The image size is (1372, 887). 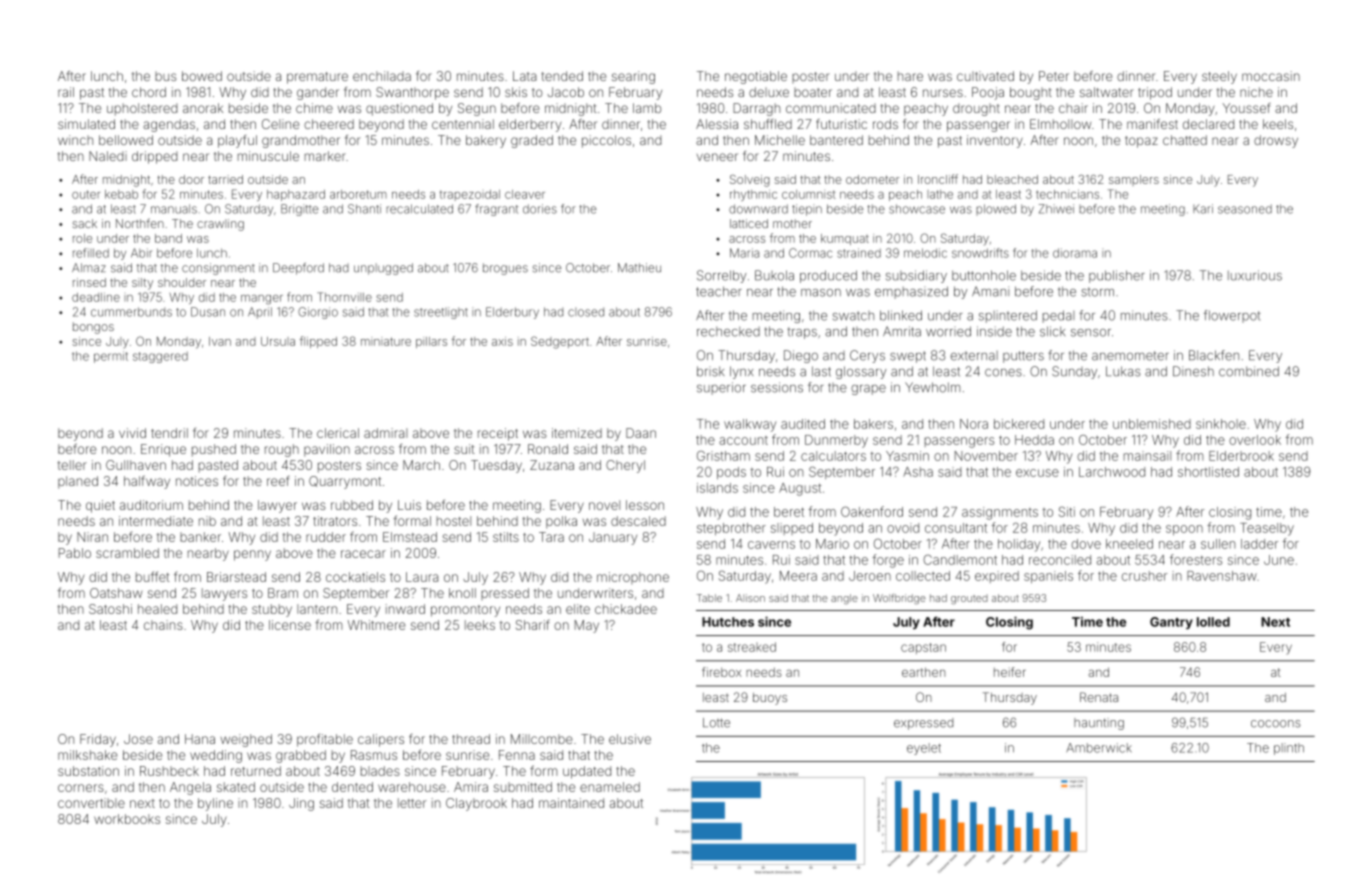 What do you see at coordinates (220, 341) in the screenshot?
I see `Ivan` at bounding box center [220, 341].
